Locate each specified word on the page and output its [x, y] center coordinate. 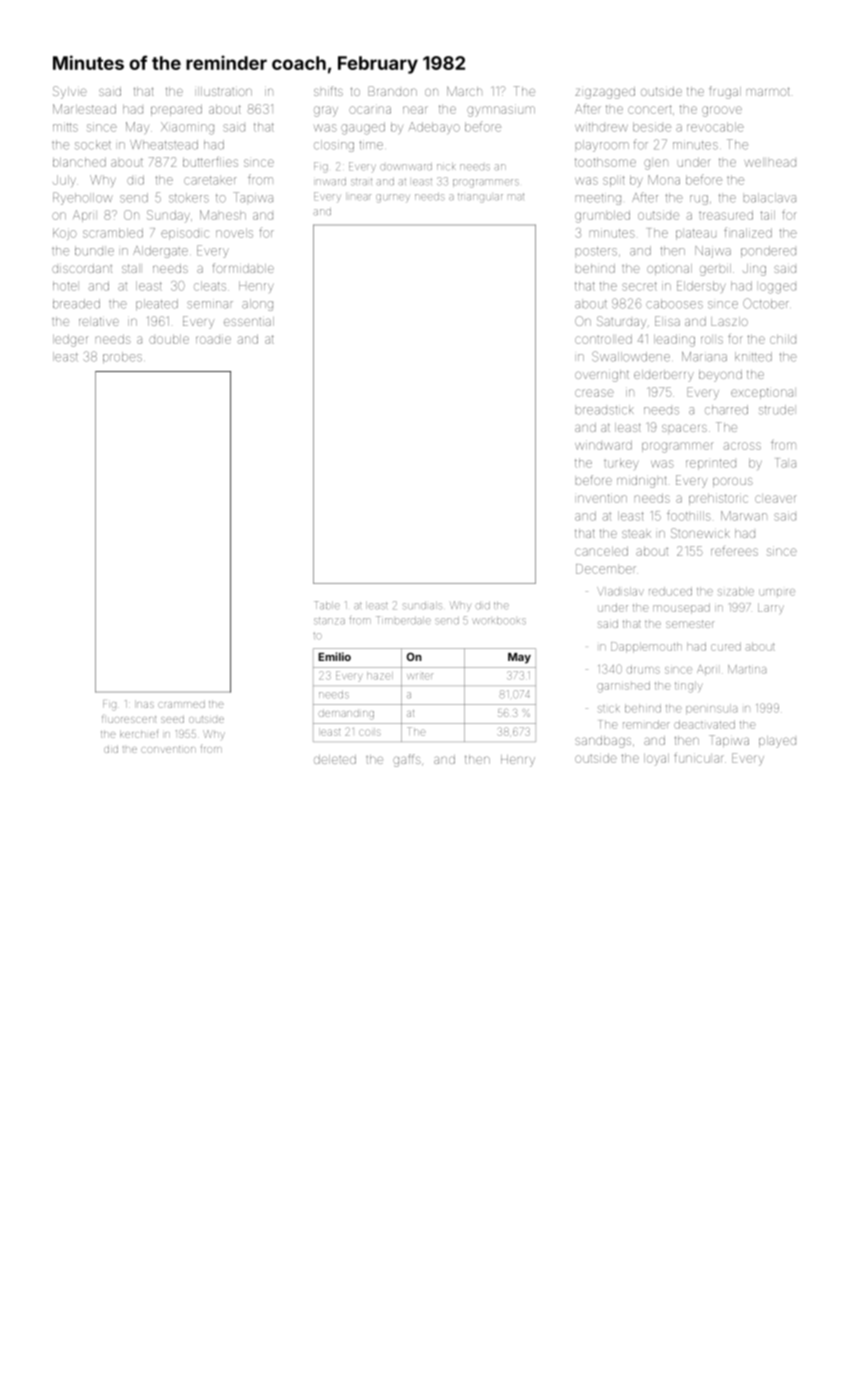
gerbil [715, 270]
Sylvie [70, 92]
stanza [329, 621]
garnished [623, 687]
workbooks [499, 621]
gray [326, 111]
